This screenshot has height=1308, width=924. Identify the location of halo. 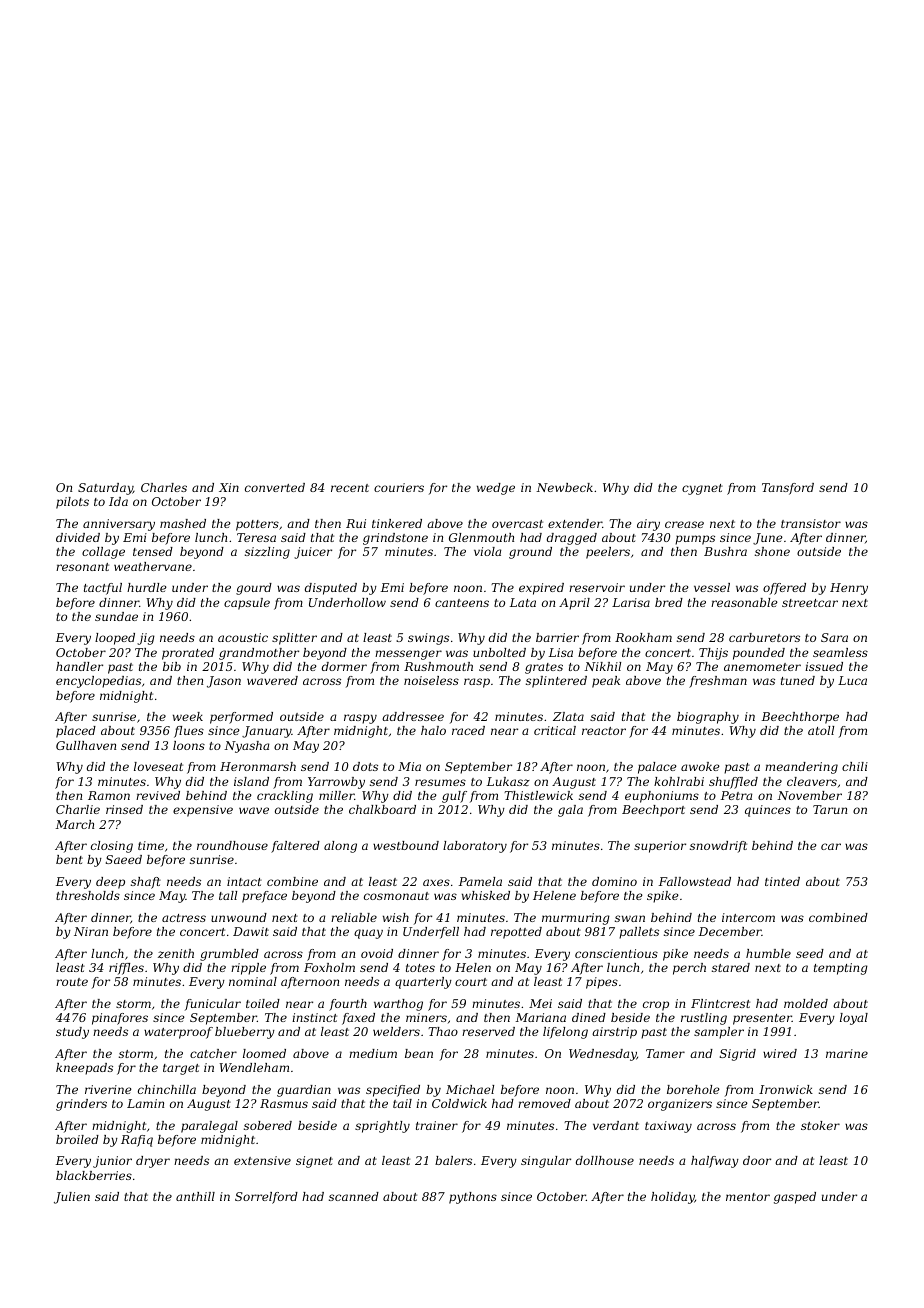
(433, 730).
